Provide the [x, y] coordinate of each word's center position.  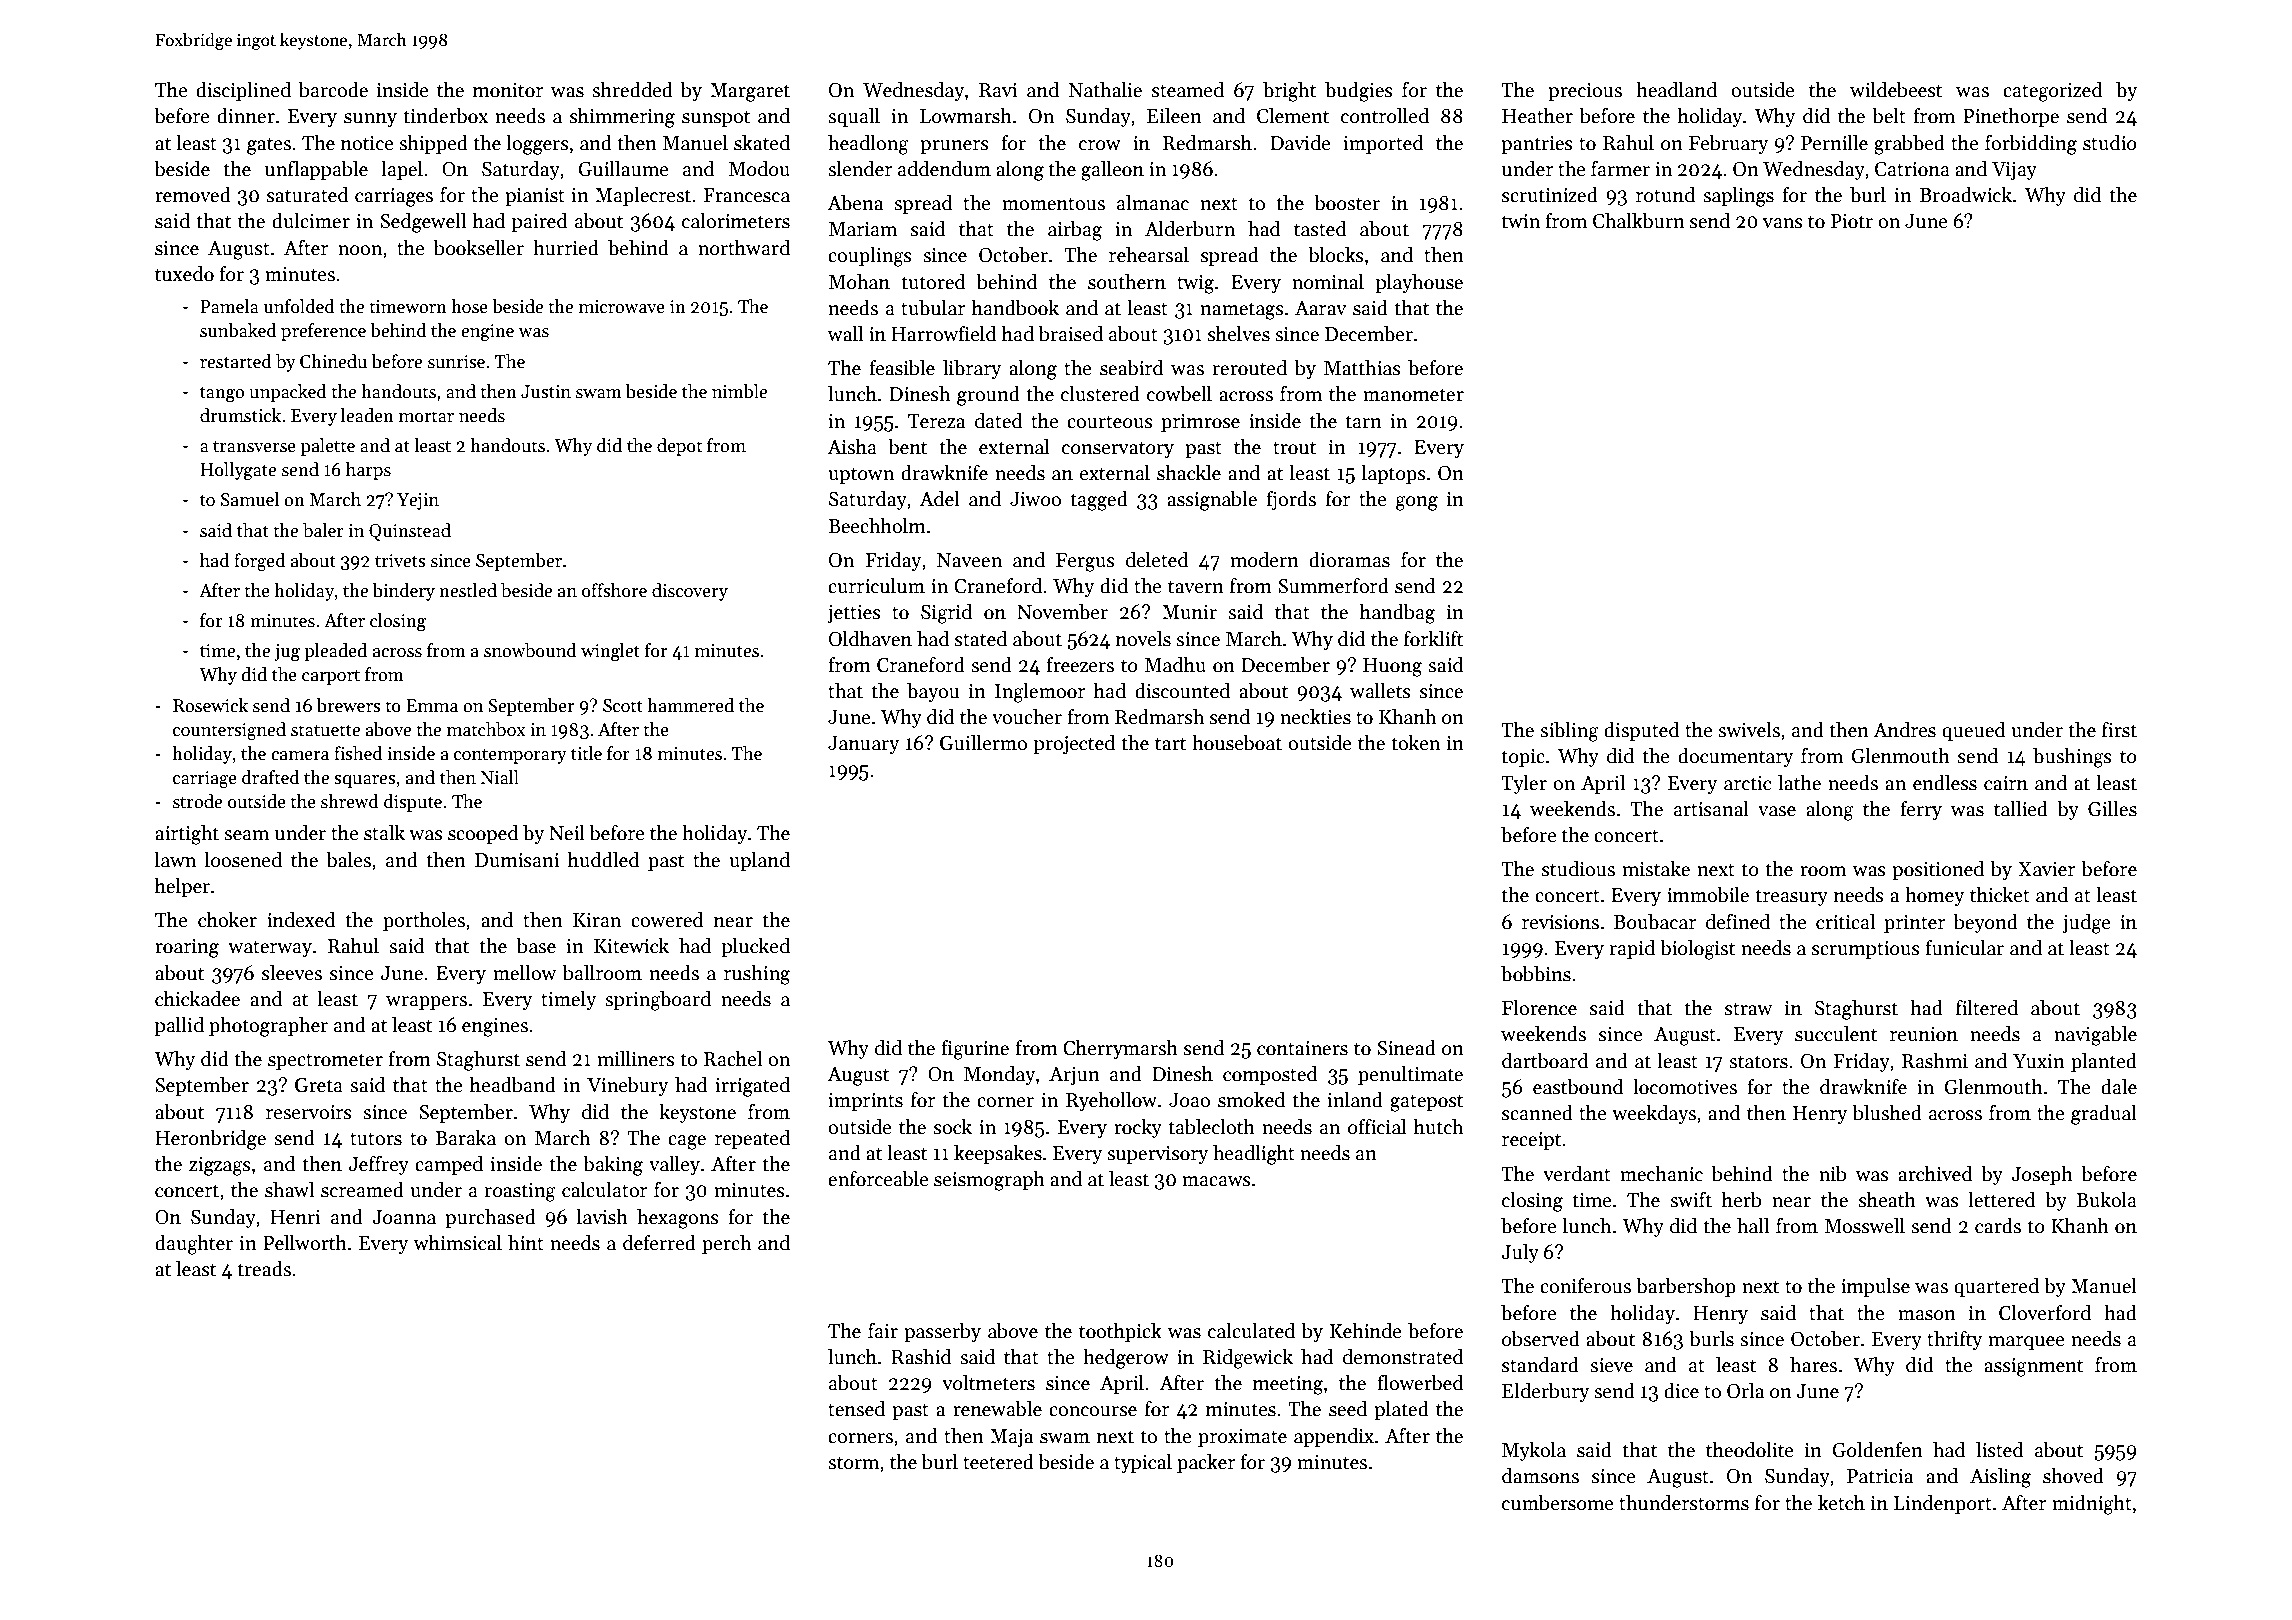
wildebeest [1896, 90]
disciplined [243, 91]
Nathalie [1105, 90]
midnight [2092, 1505]
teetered [998, 1462]
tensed [856, 1409]
